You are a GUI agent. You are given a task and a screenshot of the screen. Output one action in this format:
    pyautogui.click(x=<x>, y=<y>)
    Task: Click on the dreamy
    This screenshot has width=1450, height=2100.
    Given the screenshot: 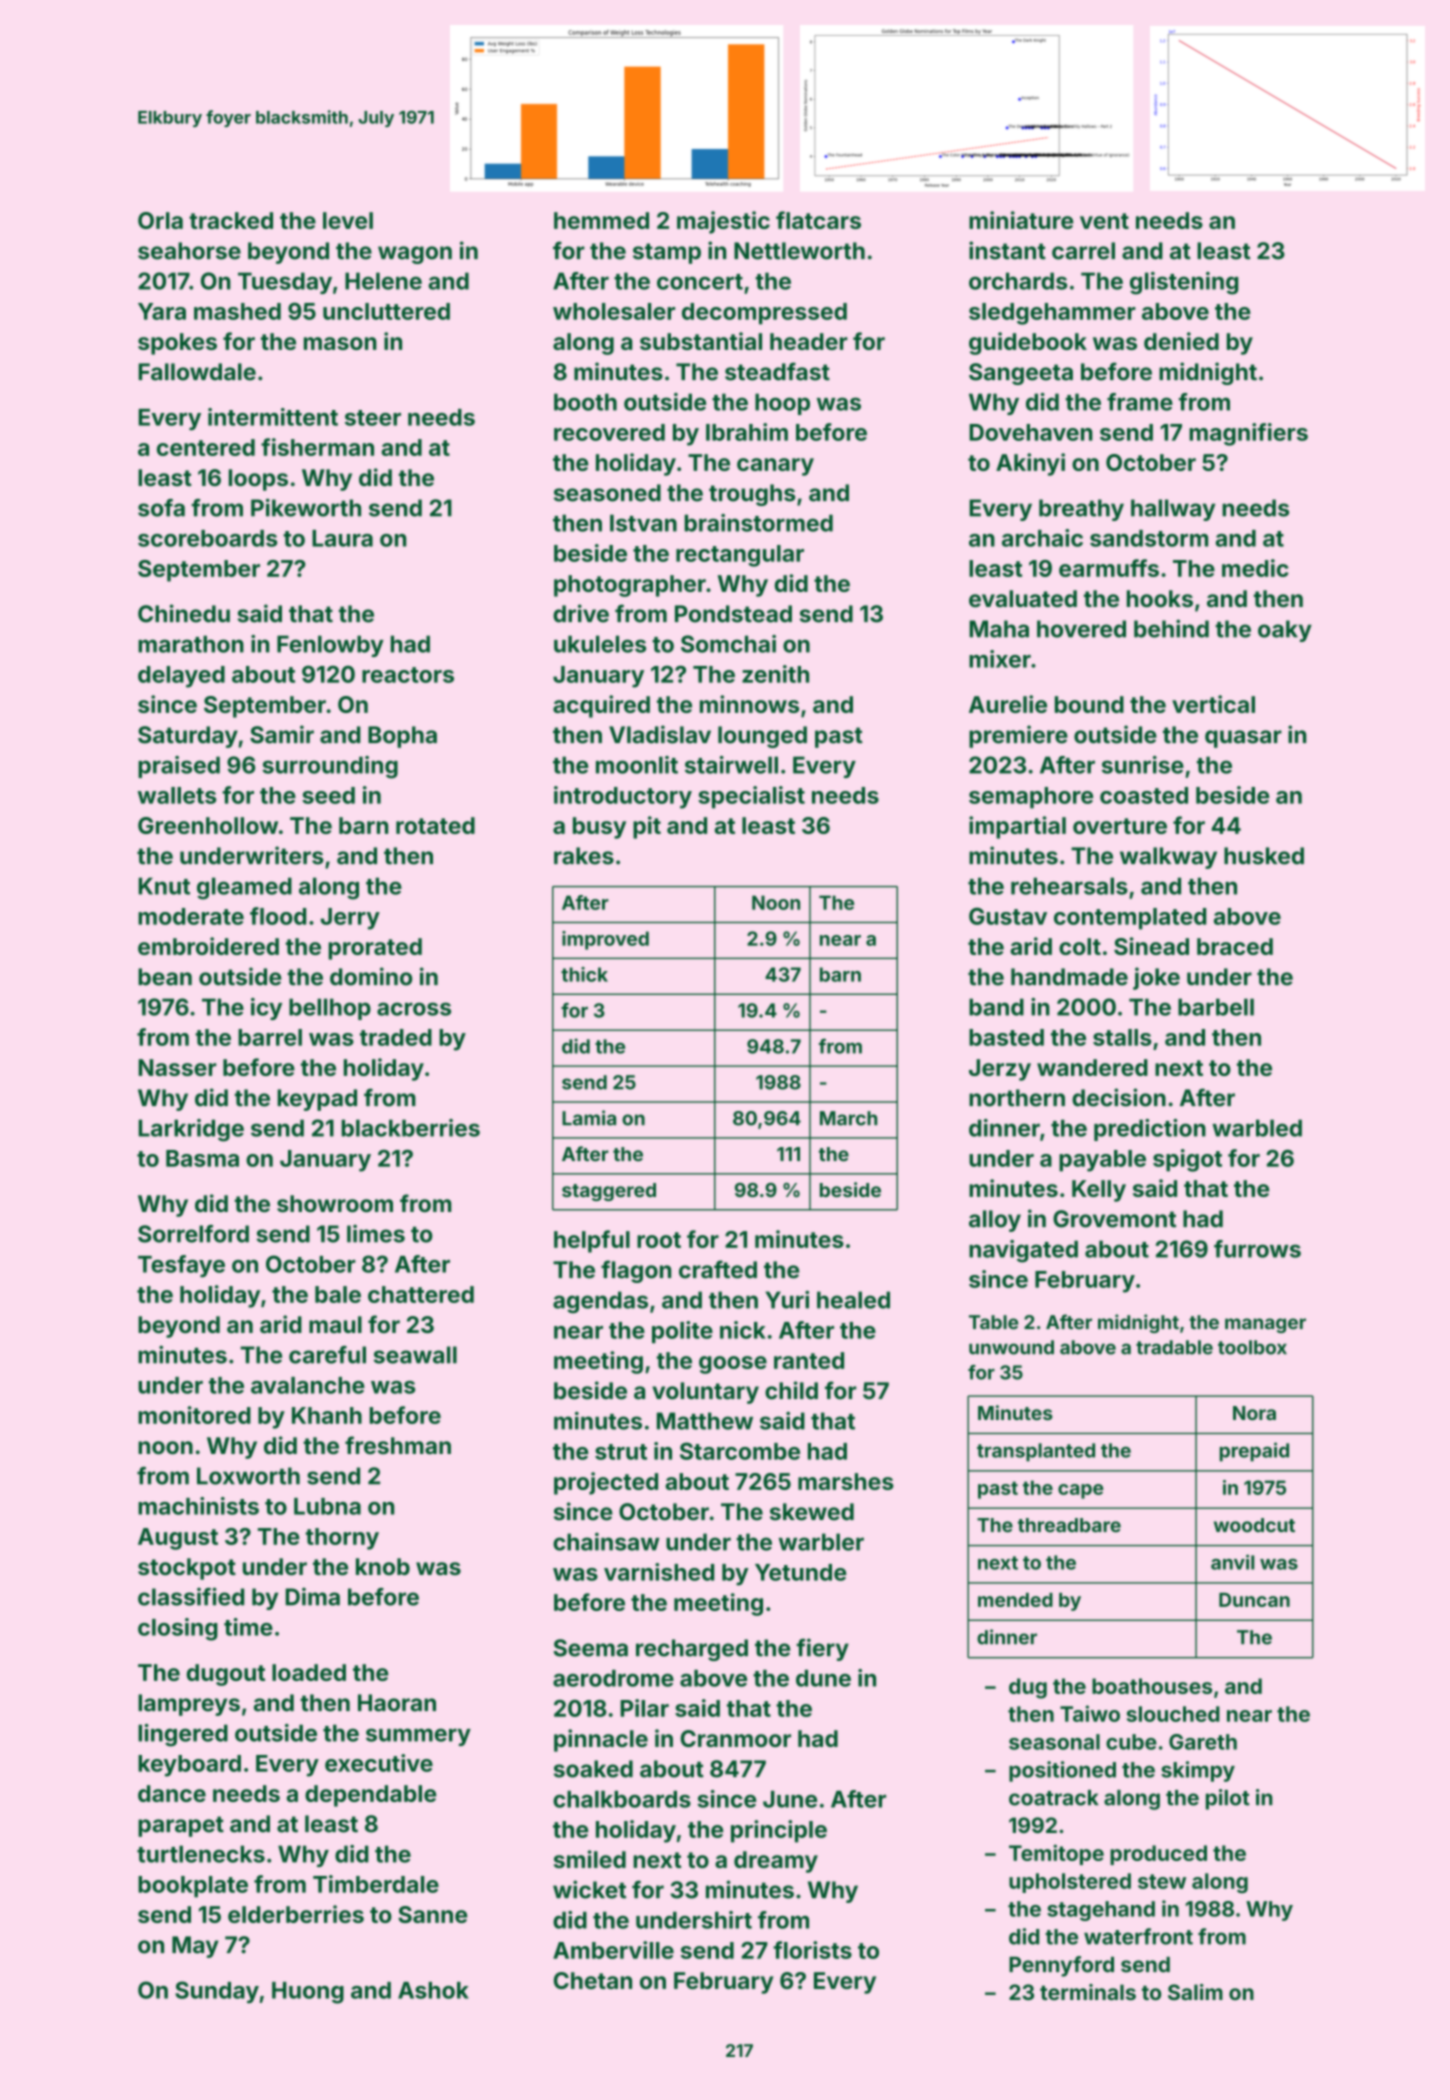 What is the action you would take?
    pyautogui.click(x=776, y=1862)
